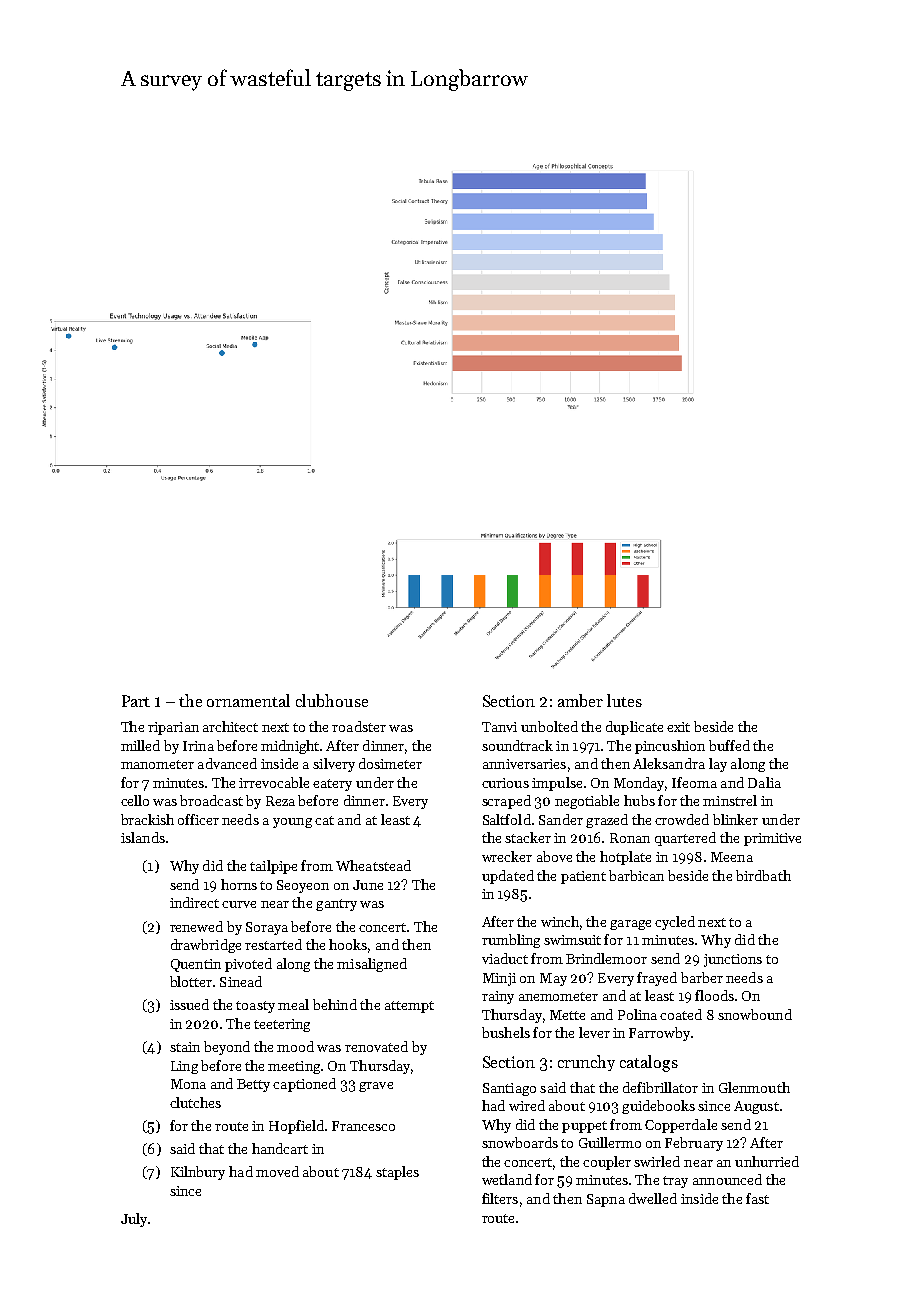 This screenshot has width=924, height=1308. What do you see at coordinates (757, 1198) in the screenshot?
I see `fast` at bounding box center [757, 1198].
